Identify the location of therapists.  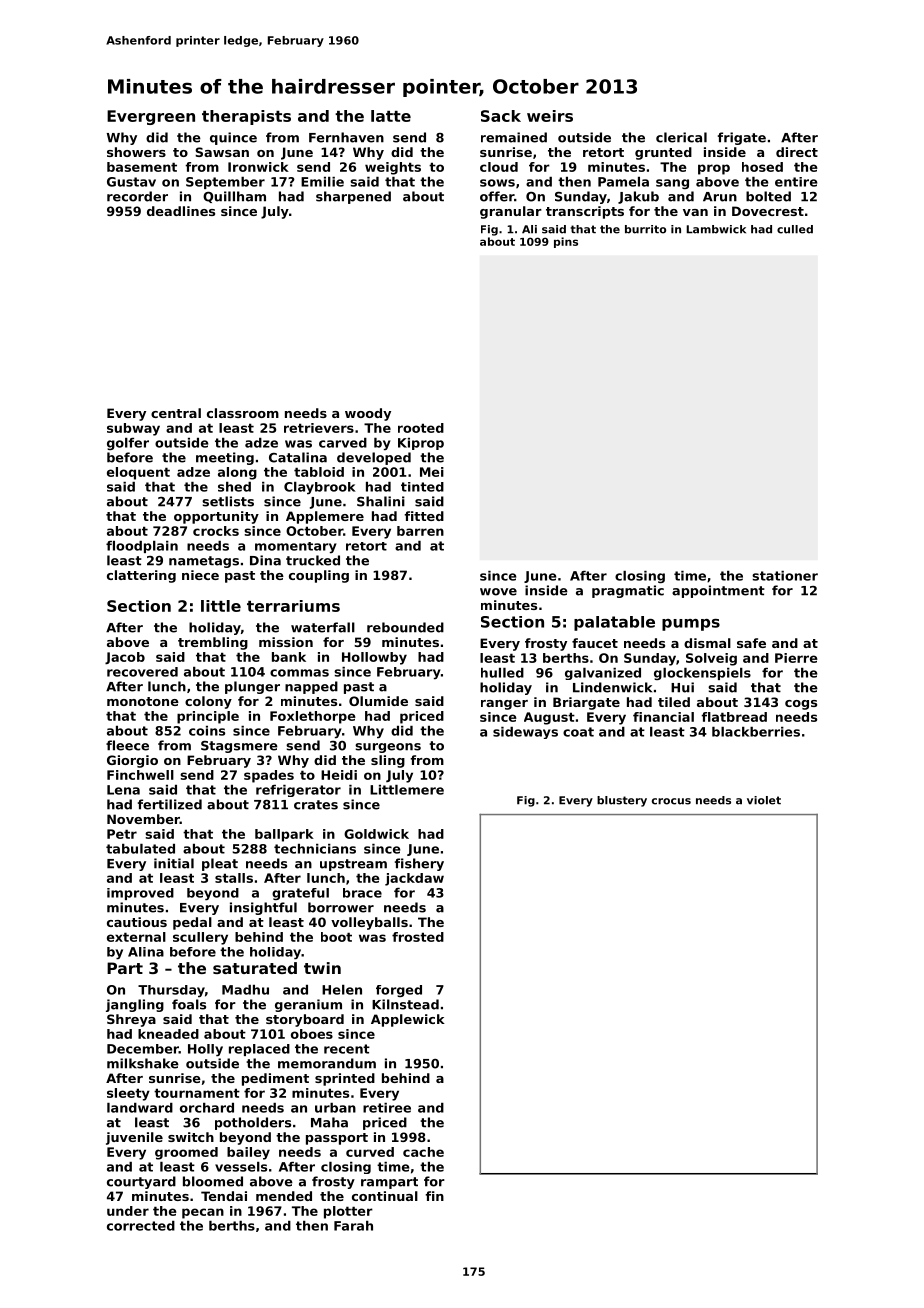
(246, 117).
